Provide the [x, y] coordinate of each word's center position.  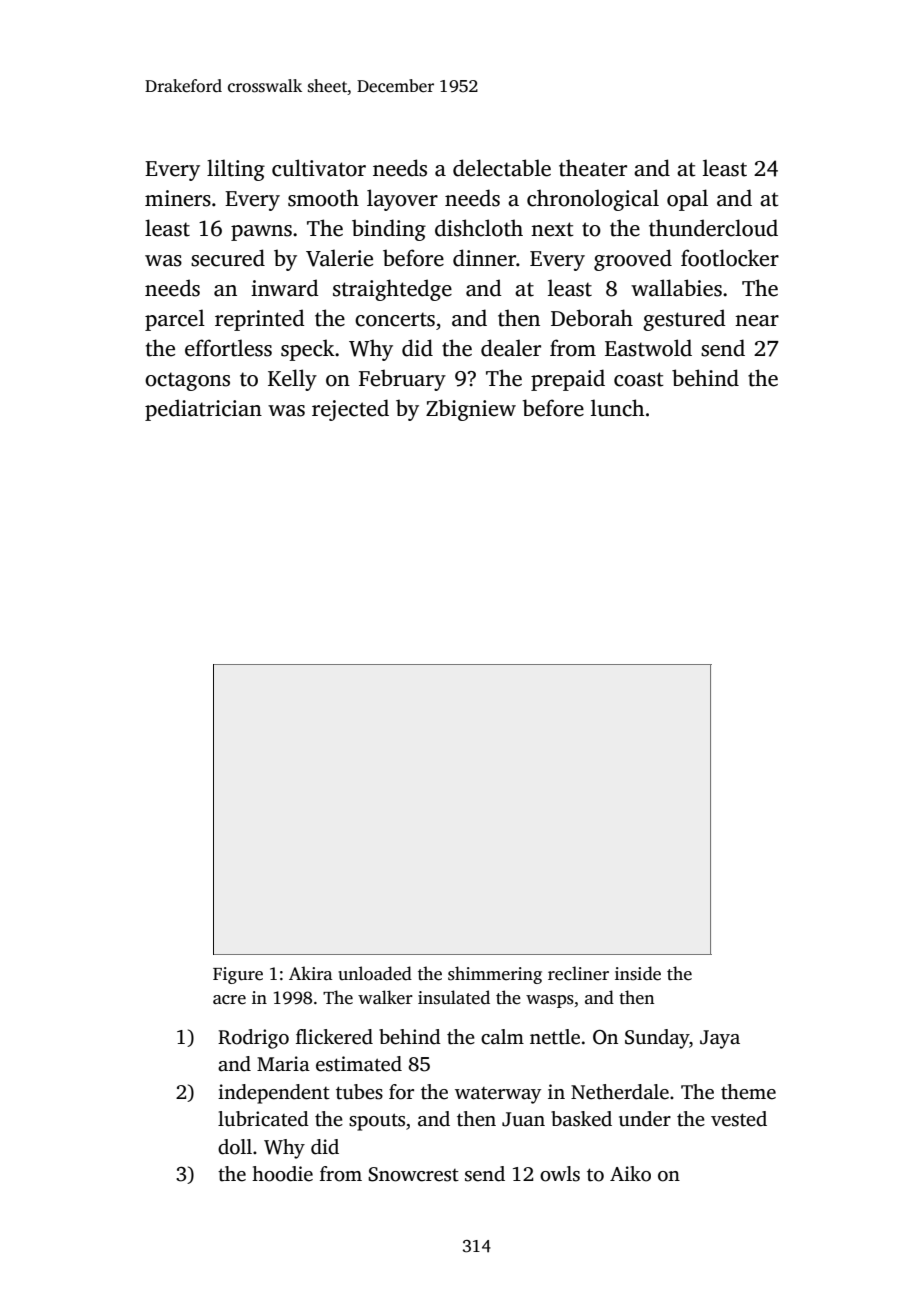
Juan [523, 1119]
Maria [283, 1064]
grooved [633, 260]
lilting [236, 170]
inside [638, 973]
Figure [238, 975]
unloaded [375, 973]
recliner [578, 973]
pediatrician [203, 410]
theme [748, 1092]
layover [402, 200]
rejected [350, 410]
